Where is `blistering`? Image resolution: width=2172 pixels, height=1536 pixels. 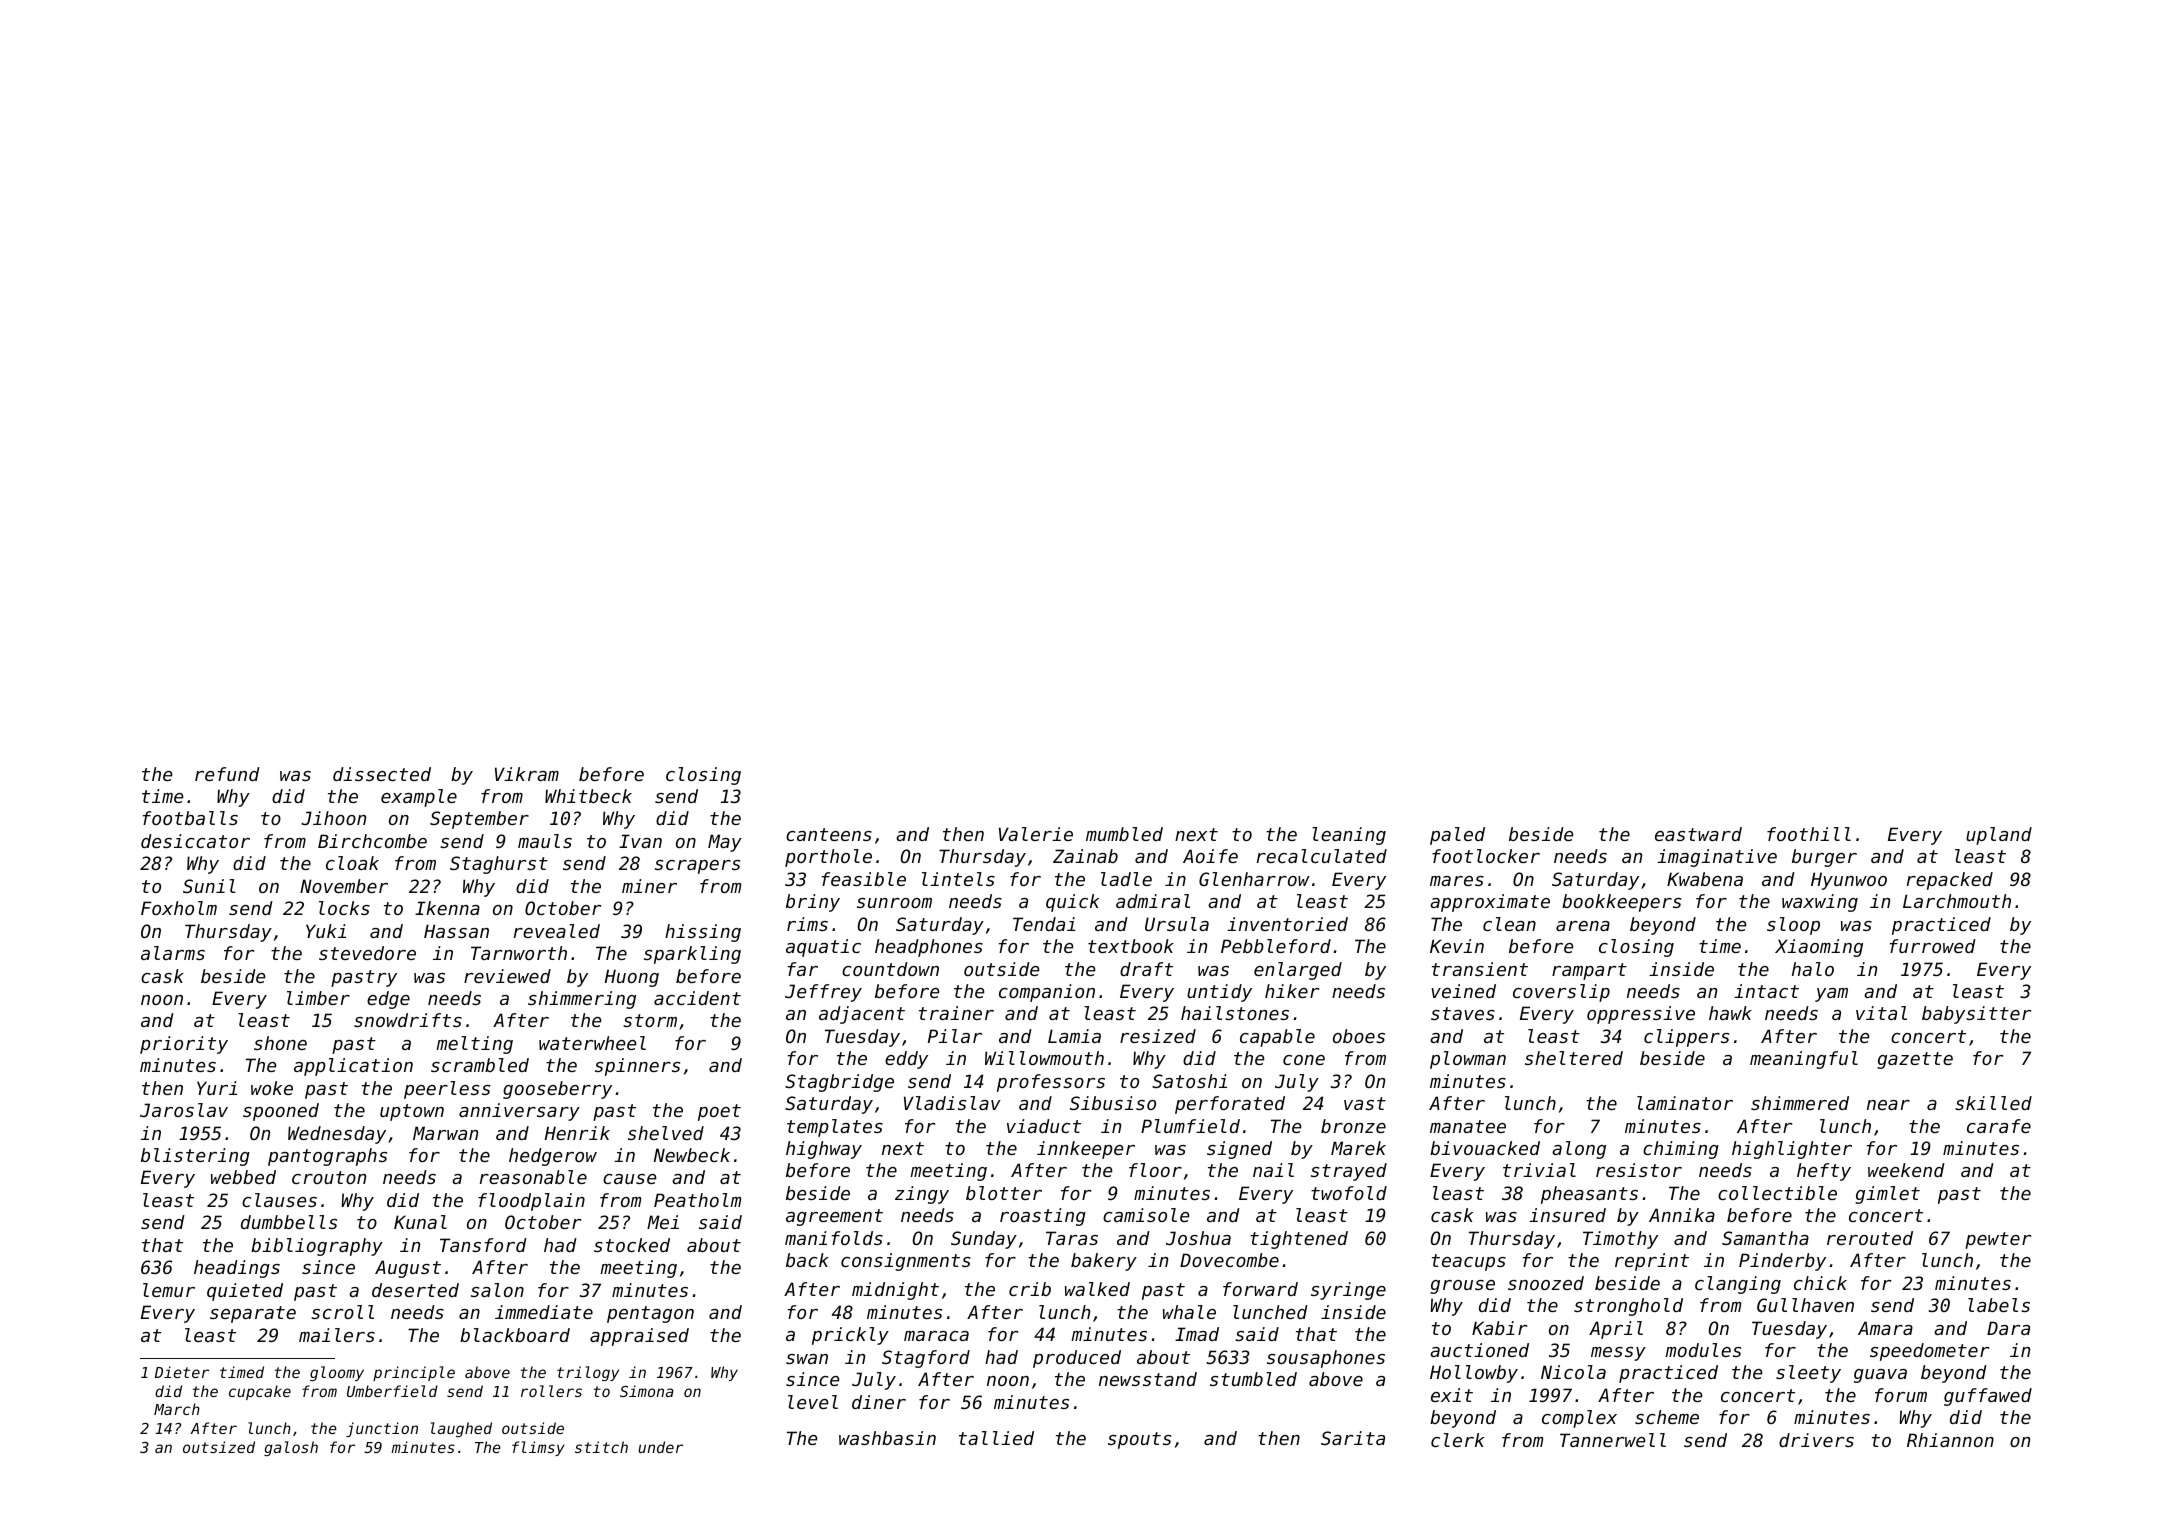
blistering is located at coordinates (195, 1157).
